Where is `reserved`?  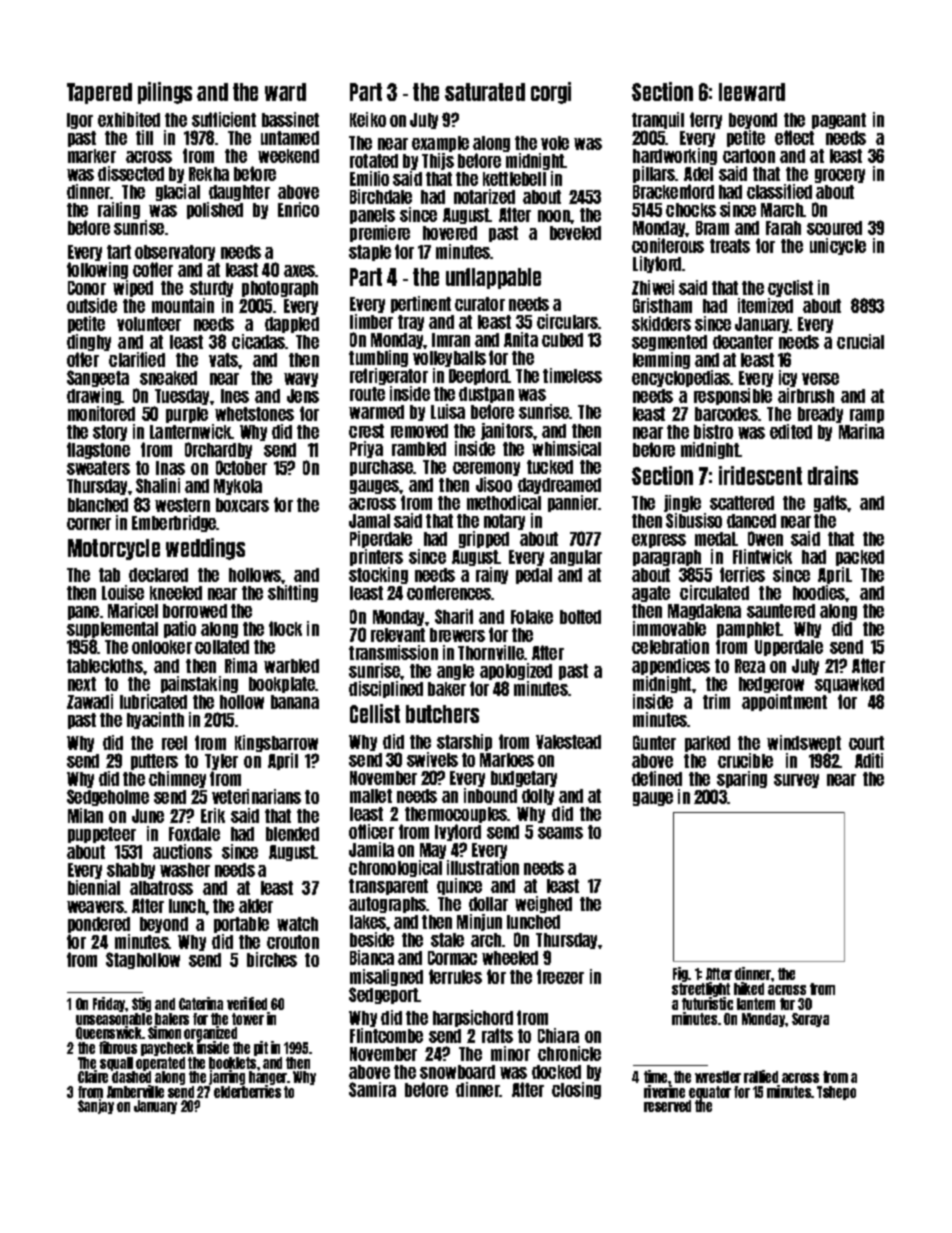
reserved is located at coordinates (667, 1106).
